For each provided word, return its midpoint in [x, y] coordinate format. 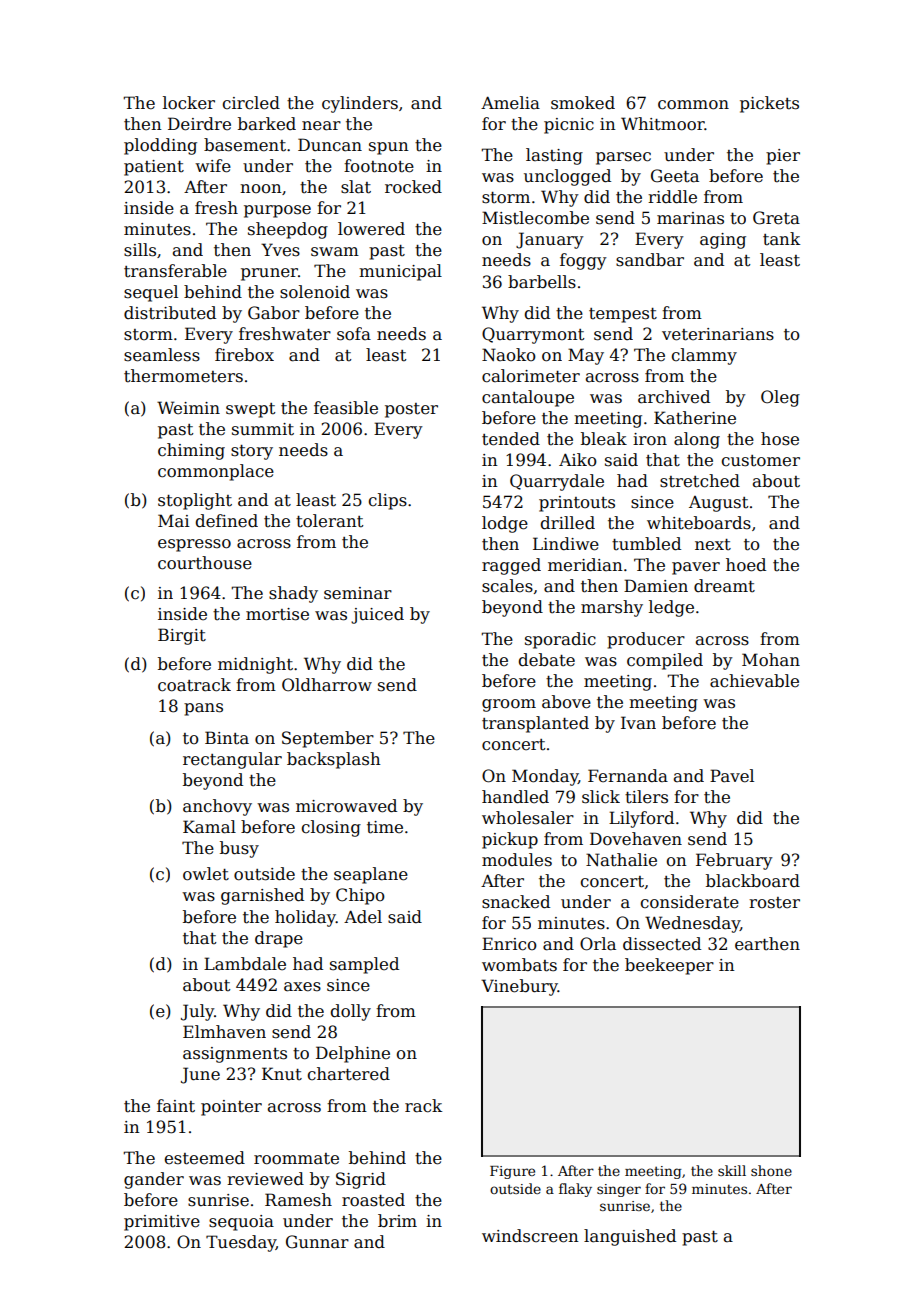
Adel [363, 917]
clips [388, 501]
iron [650, 439]
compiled [665, 661]
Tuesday [241, 1243]
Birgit [182, 636]
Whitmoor [663, 124]
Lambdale [245, 964]
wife [213, 166]
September [328, 739]
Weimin [188, 408]
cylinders [360, 104]
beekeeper [669, 966]
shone [771, 1170]
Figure [512, 1172]
